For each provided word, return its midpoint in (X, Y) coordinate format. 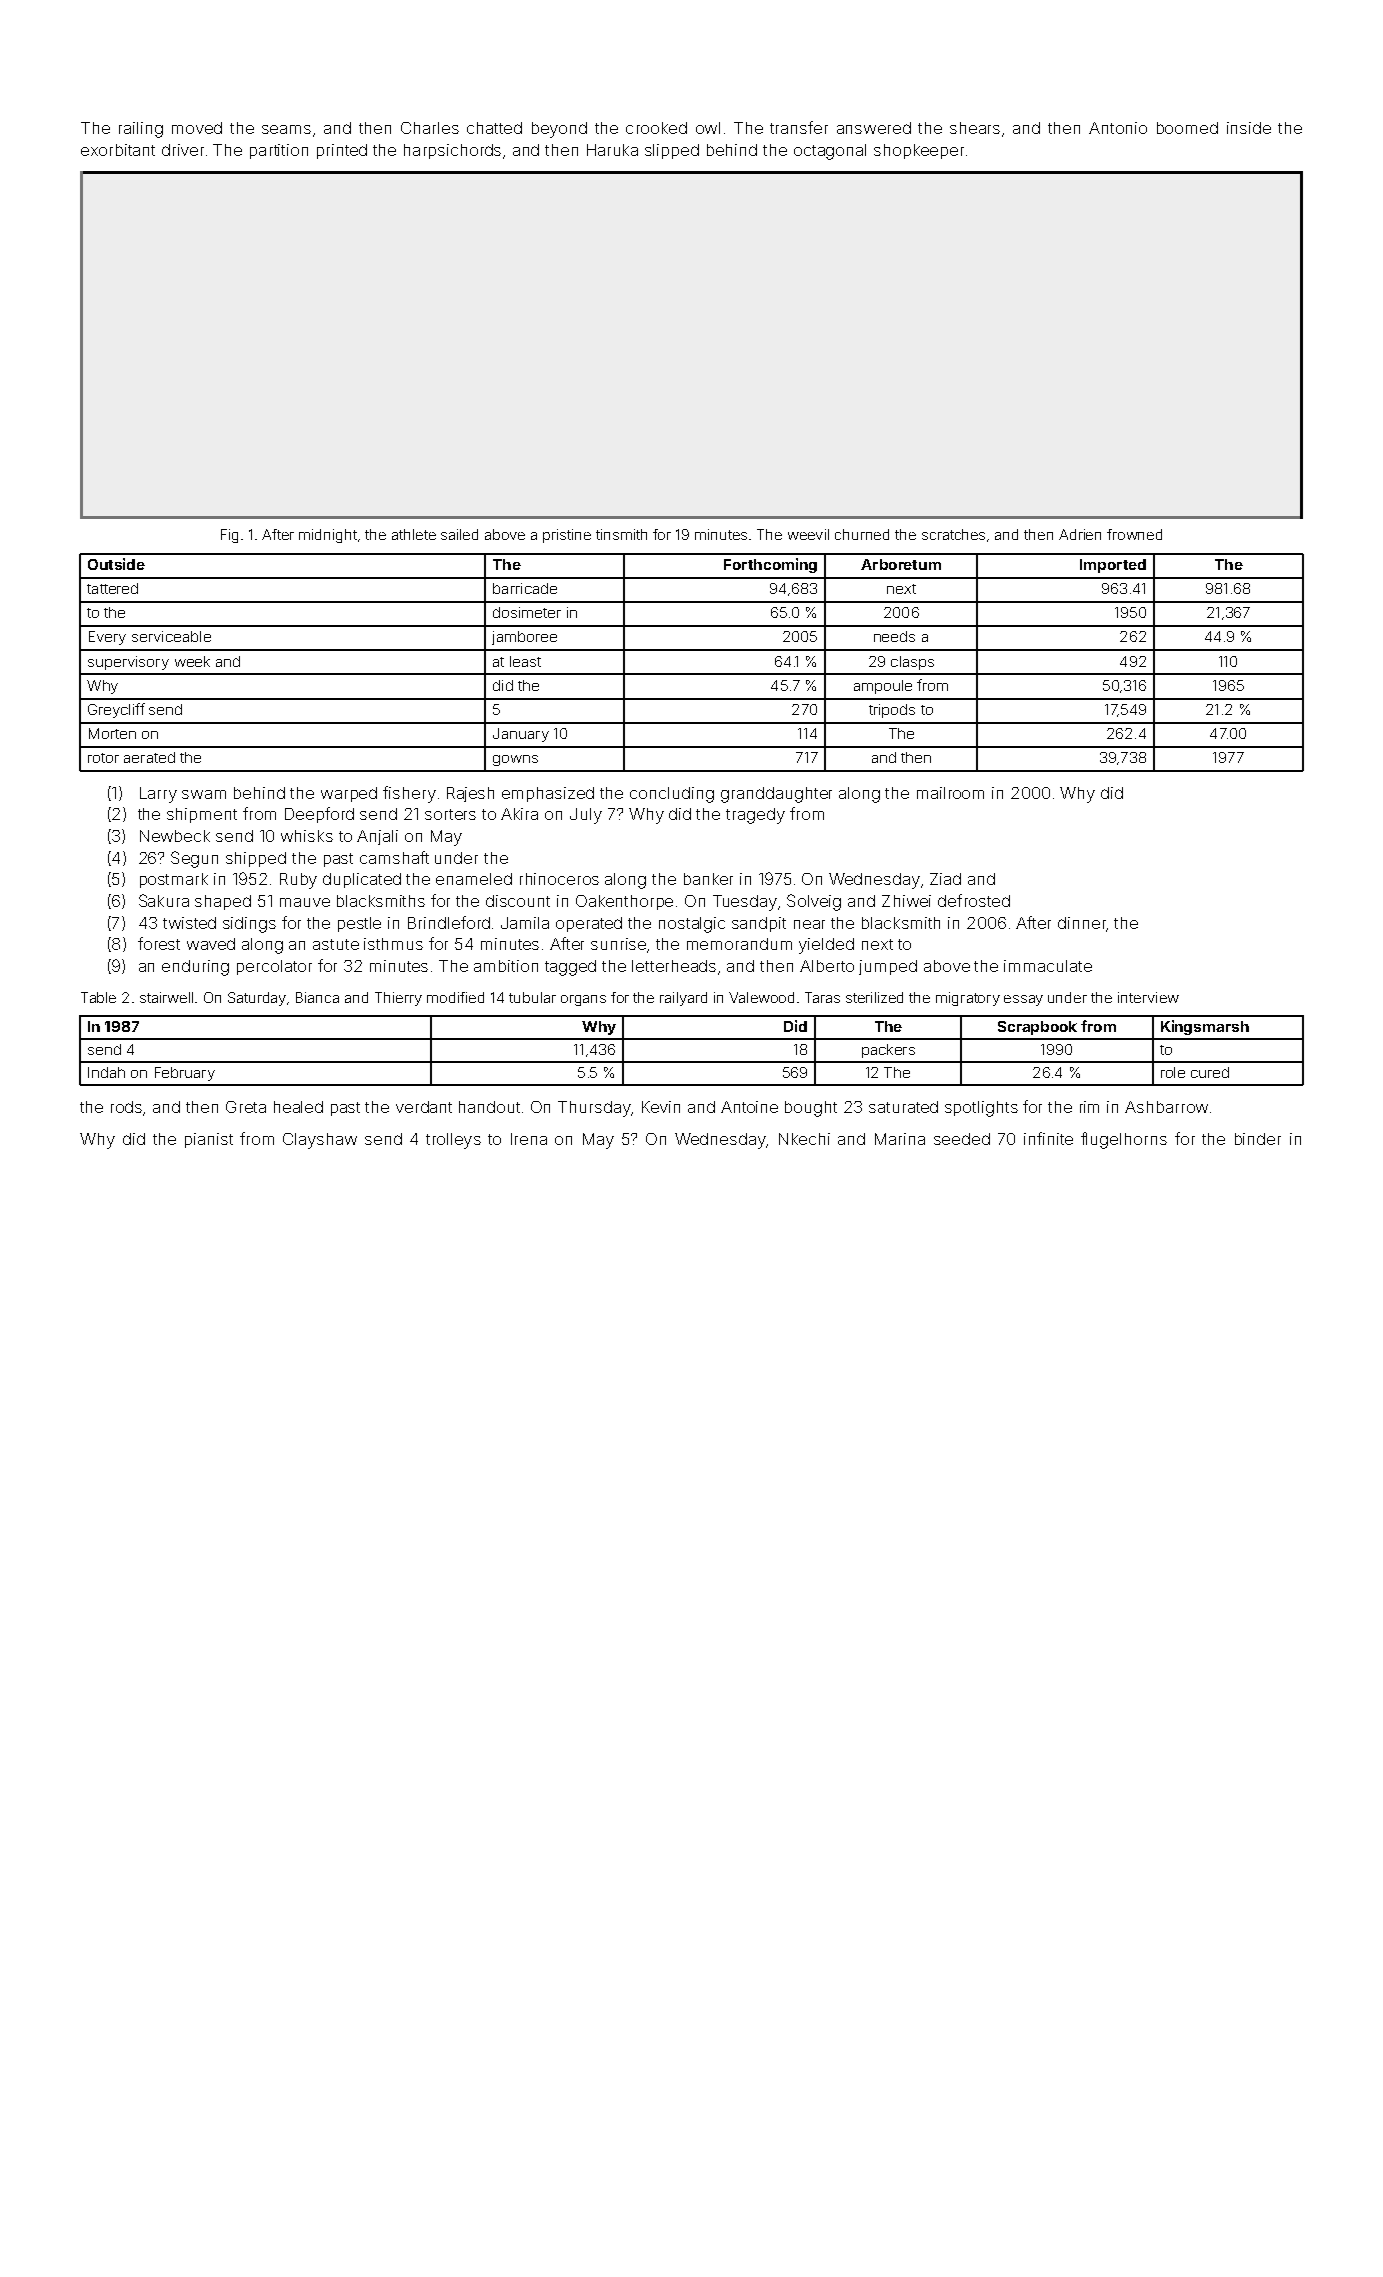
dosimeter (527, 612)
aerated (149, 757)
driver (183, 150)
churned (862, 534)
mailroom (950, 793)
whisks (307, 836)
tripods (892, 711)
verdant (424, 1107)
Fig (229, 536)
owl (708, 128)
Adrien (1080, 534)
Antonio (1118, 128)
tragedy (755, 816)
